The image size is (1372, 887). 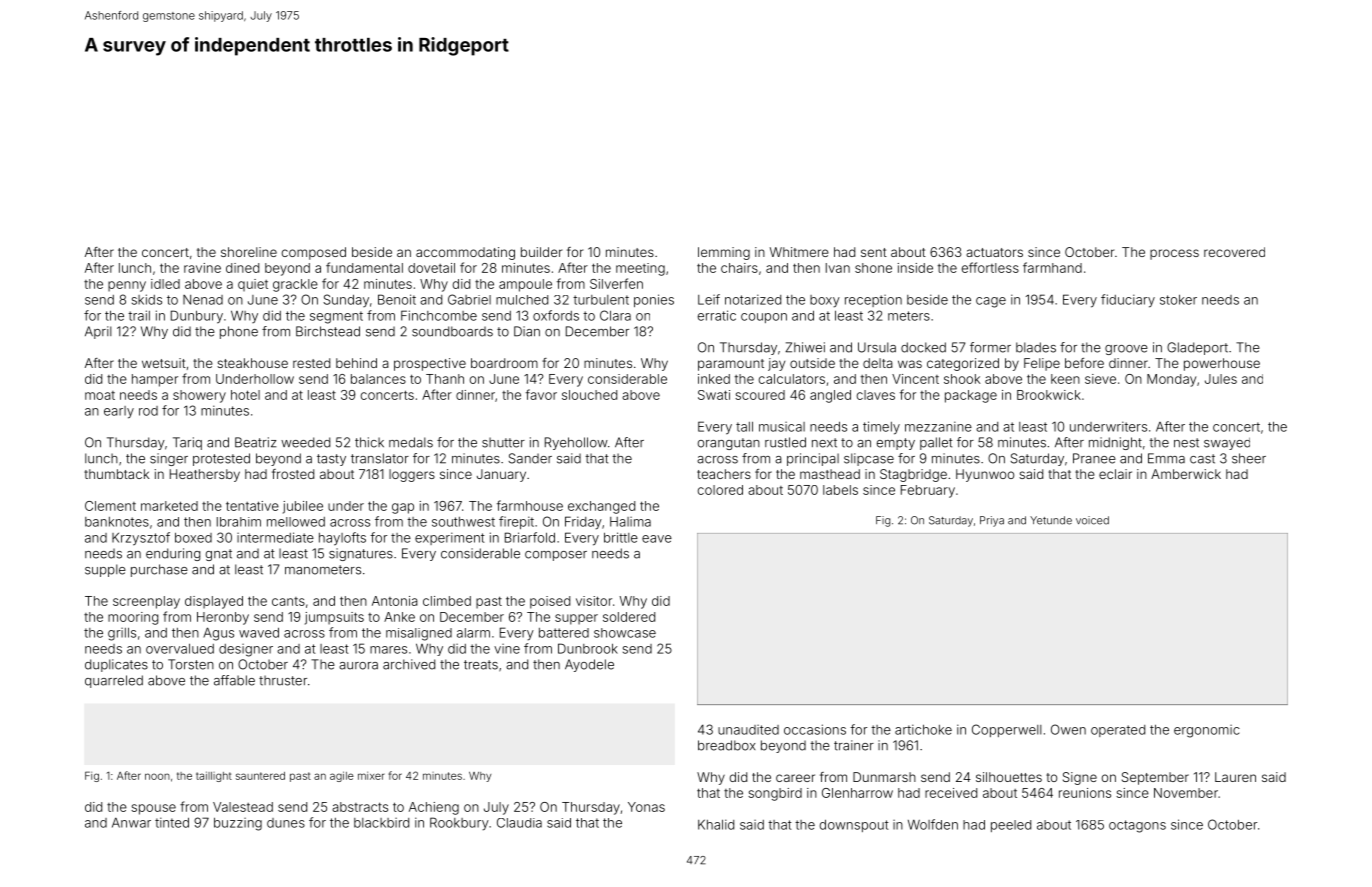 I want to click on dunes, so click(x=286, y=823).
